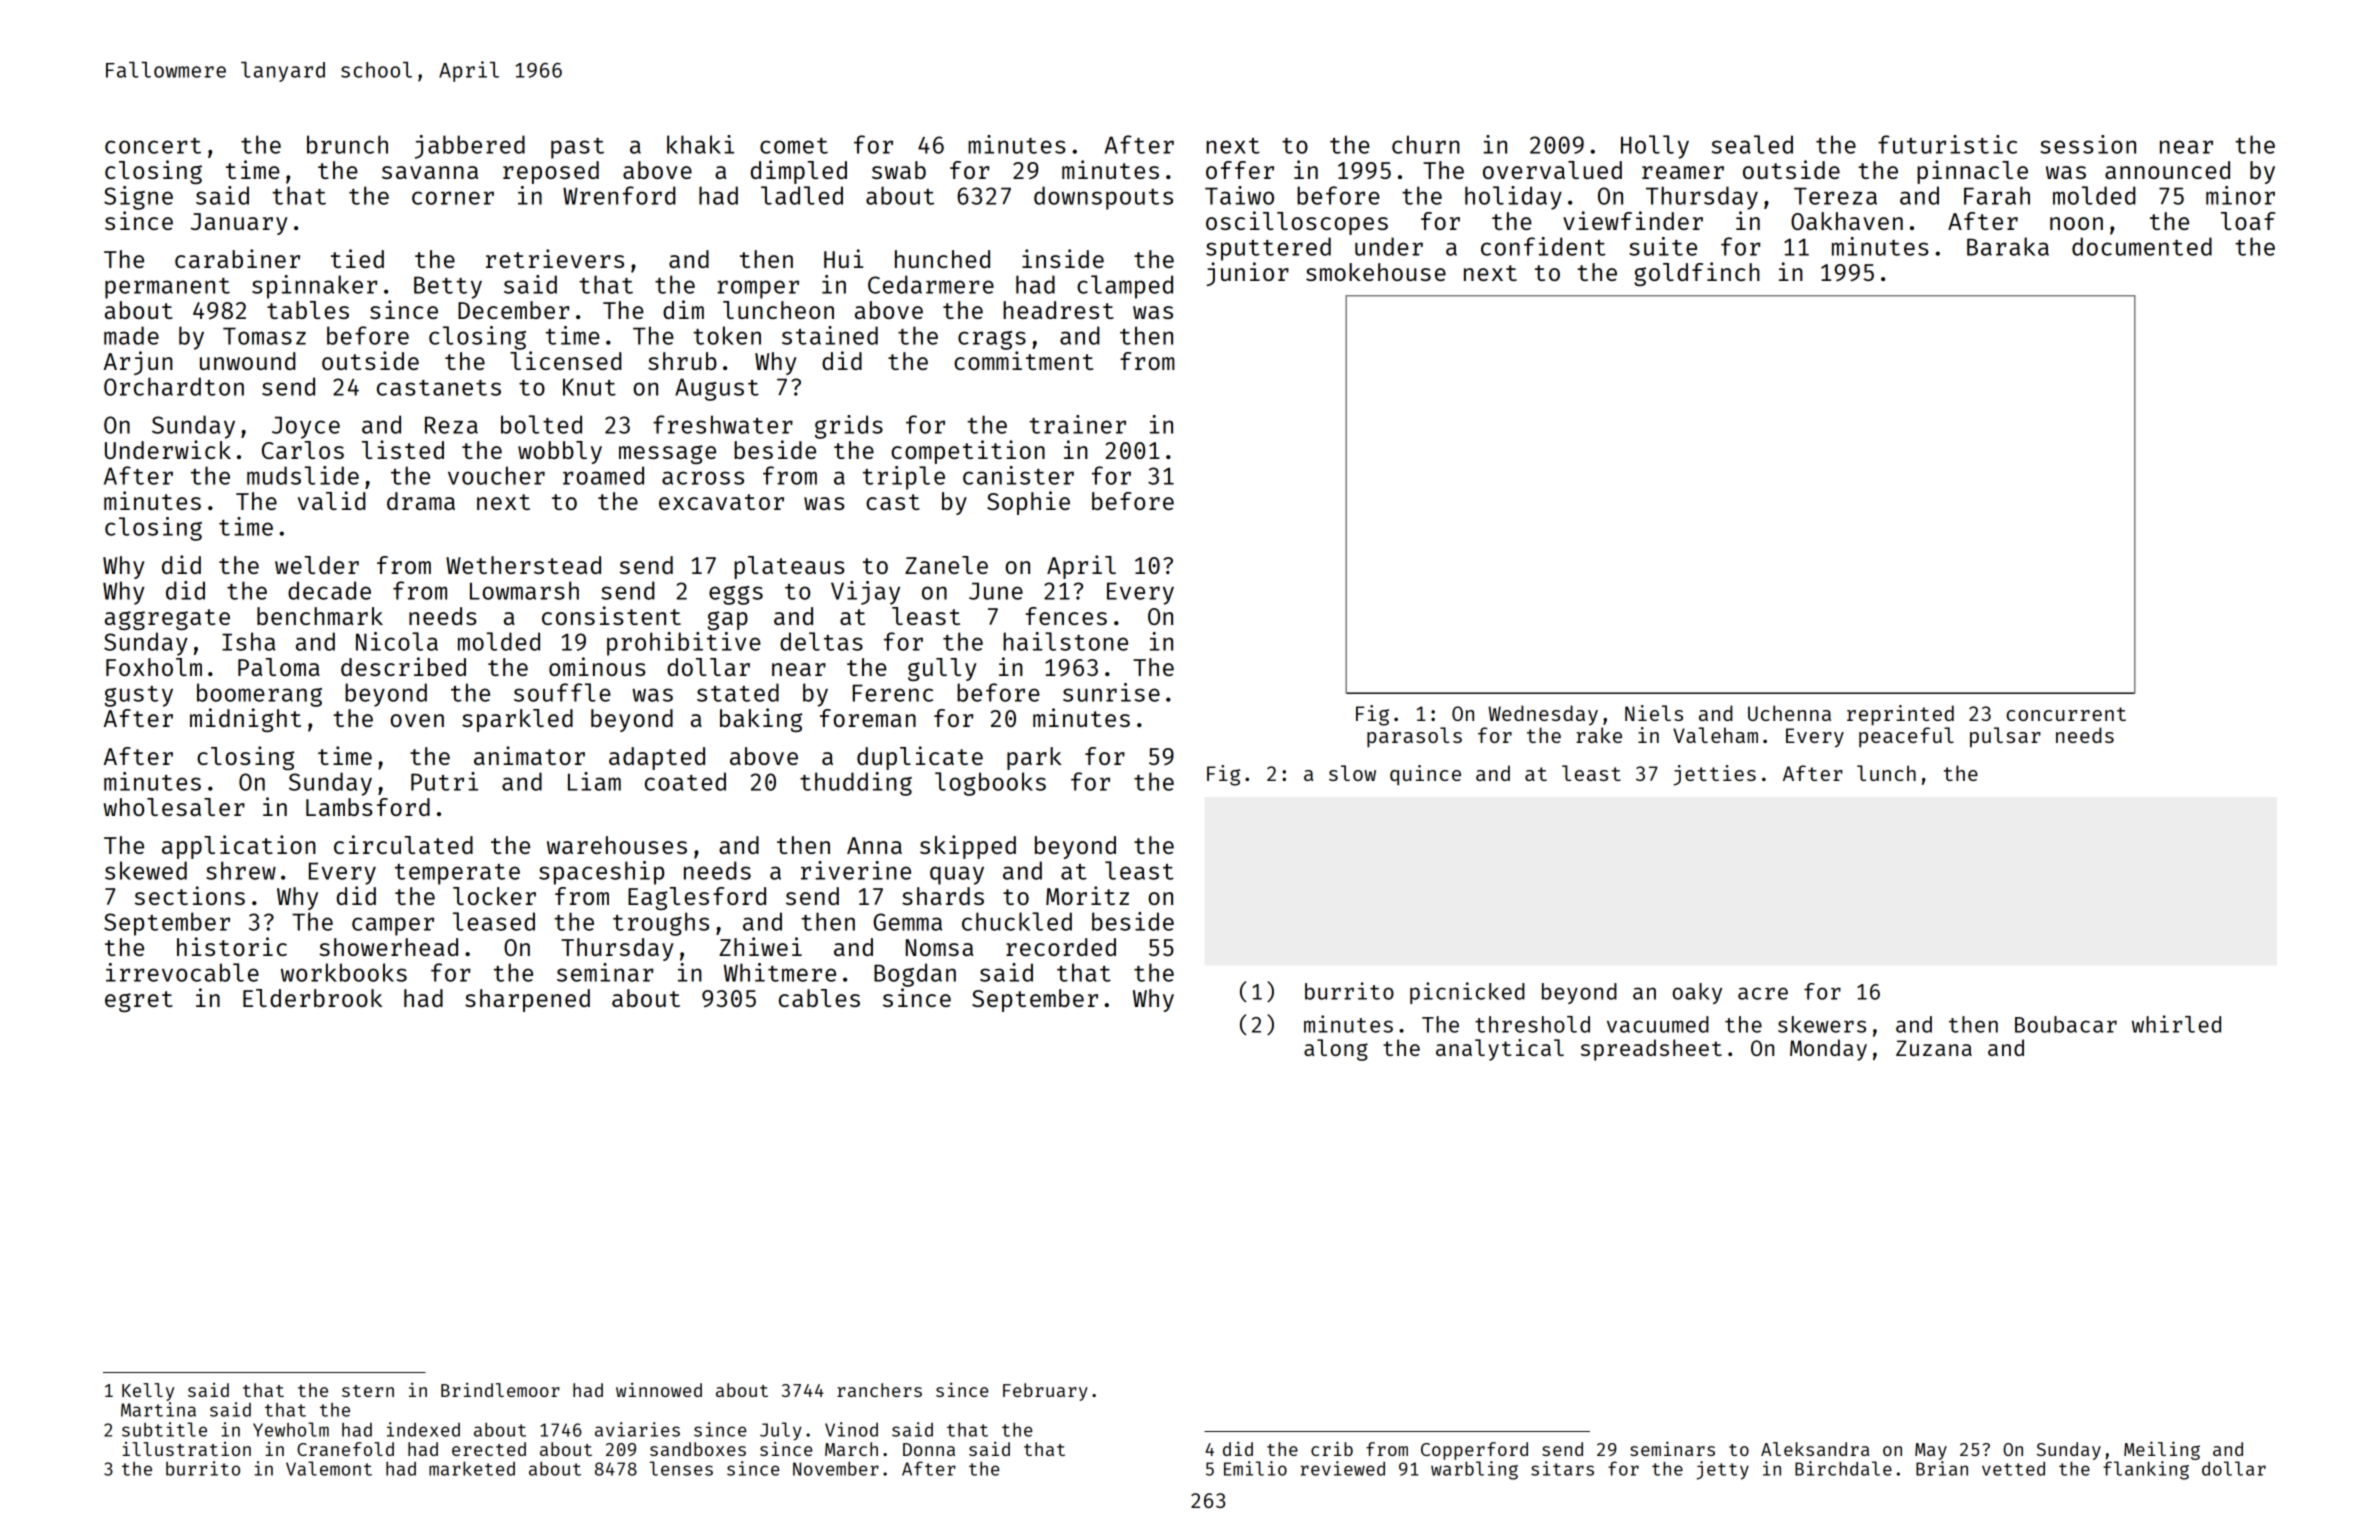 The height and width of the screenshot is (1540, 2380). What do you see at coordinates (1654, 713) in the screenshot?
I see `Niels` at bounding box center [1654, 713].
